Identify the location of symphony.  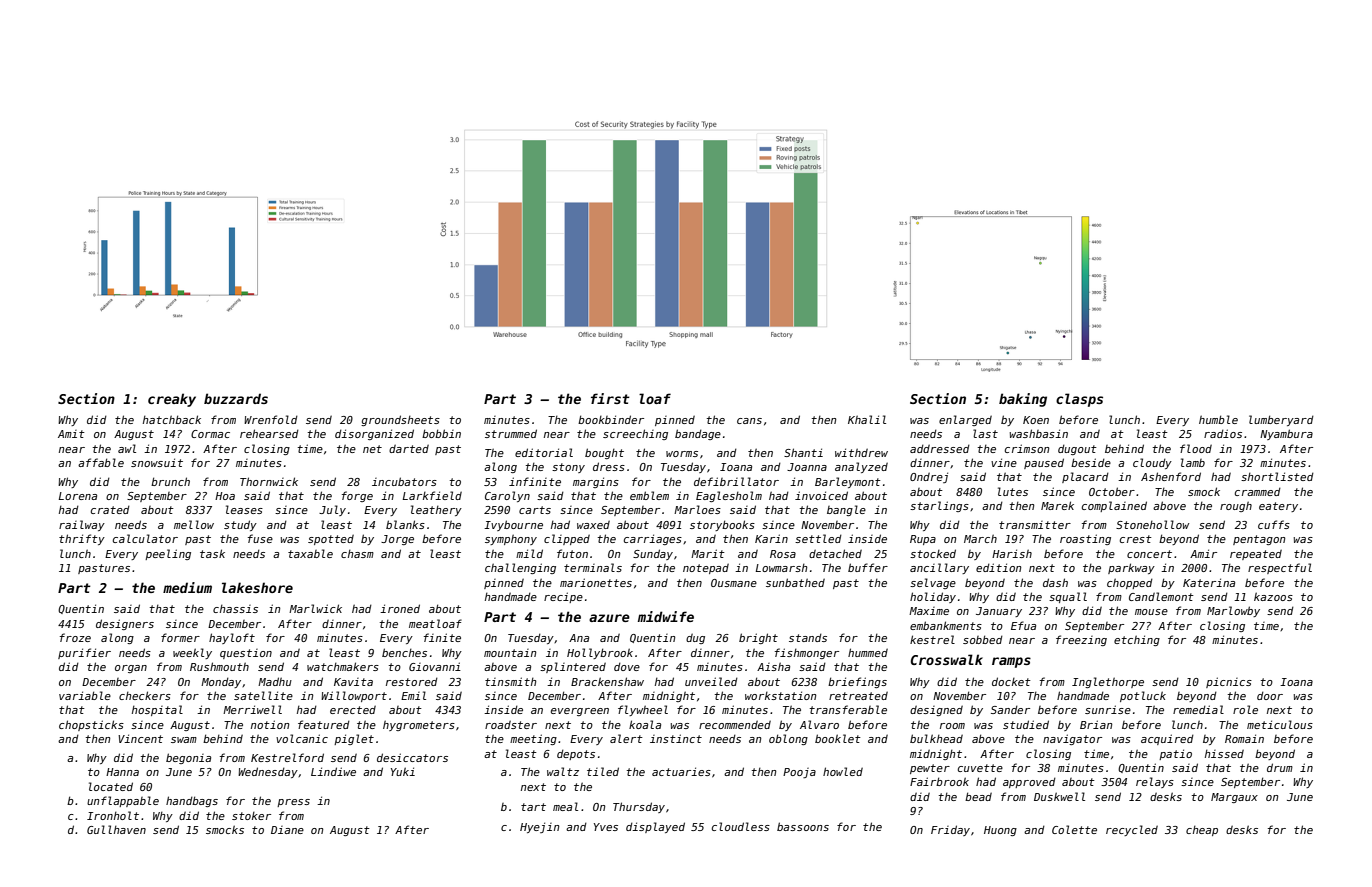
(511, 539).
